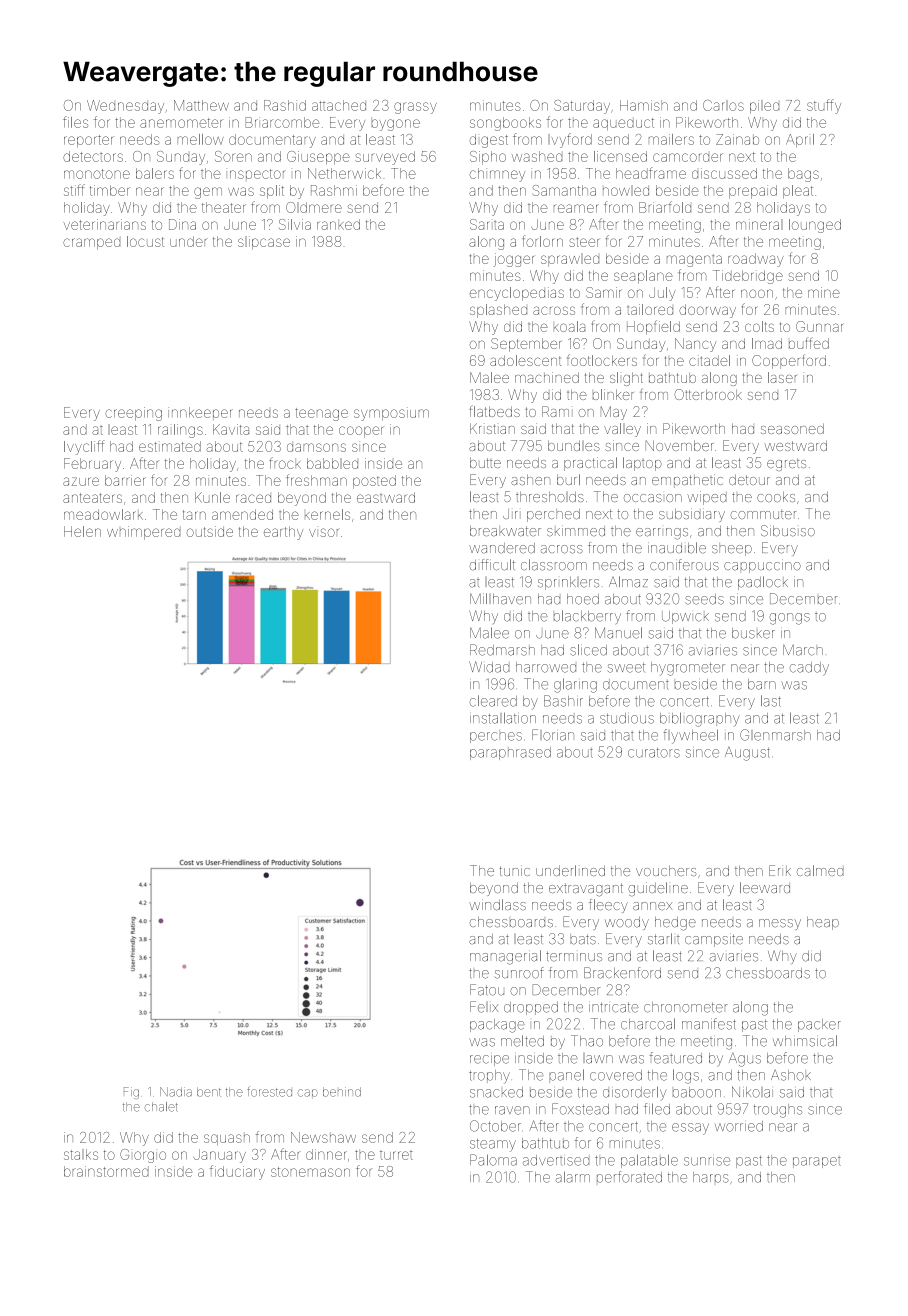 The width and height of the document is (908, 1316). I want to click on earthy, so click(283, 533).
